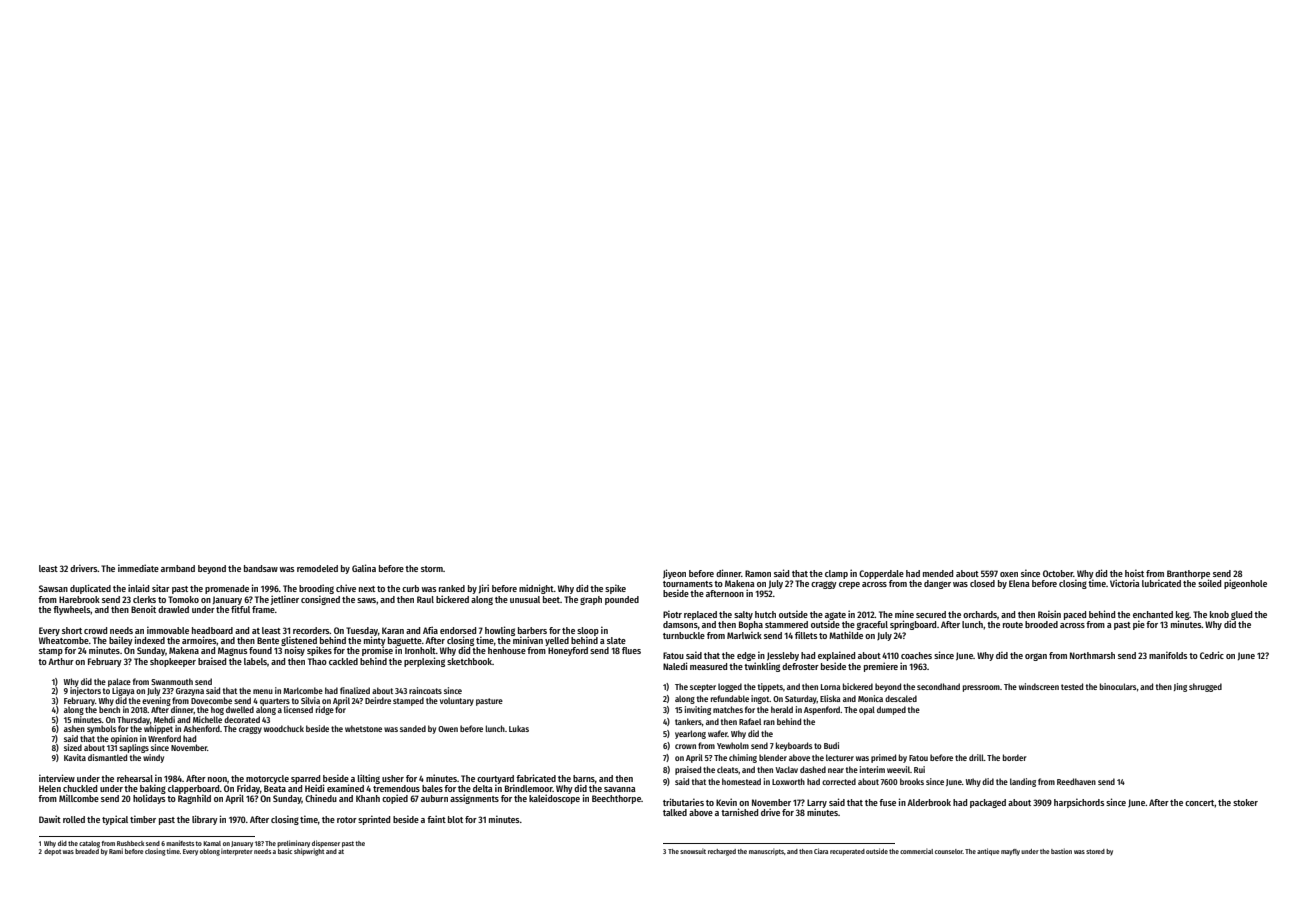 The width and height of the page is (1308, 924). I want to click on ingot, so click(760, 699).
